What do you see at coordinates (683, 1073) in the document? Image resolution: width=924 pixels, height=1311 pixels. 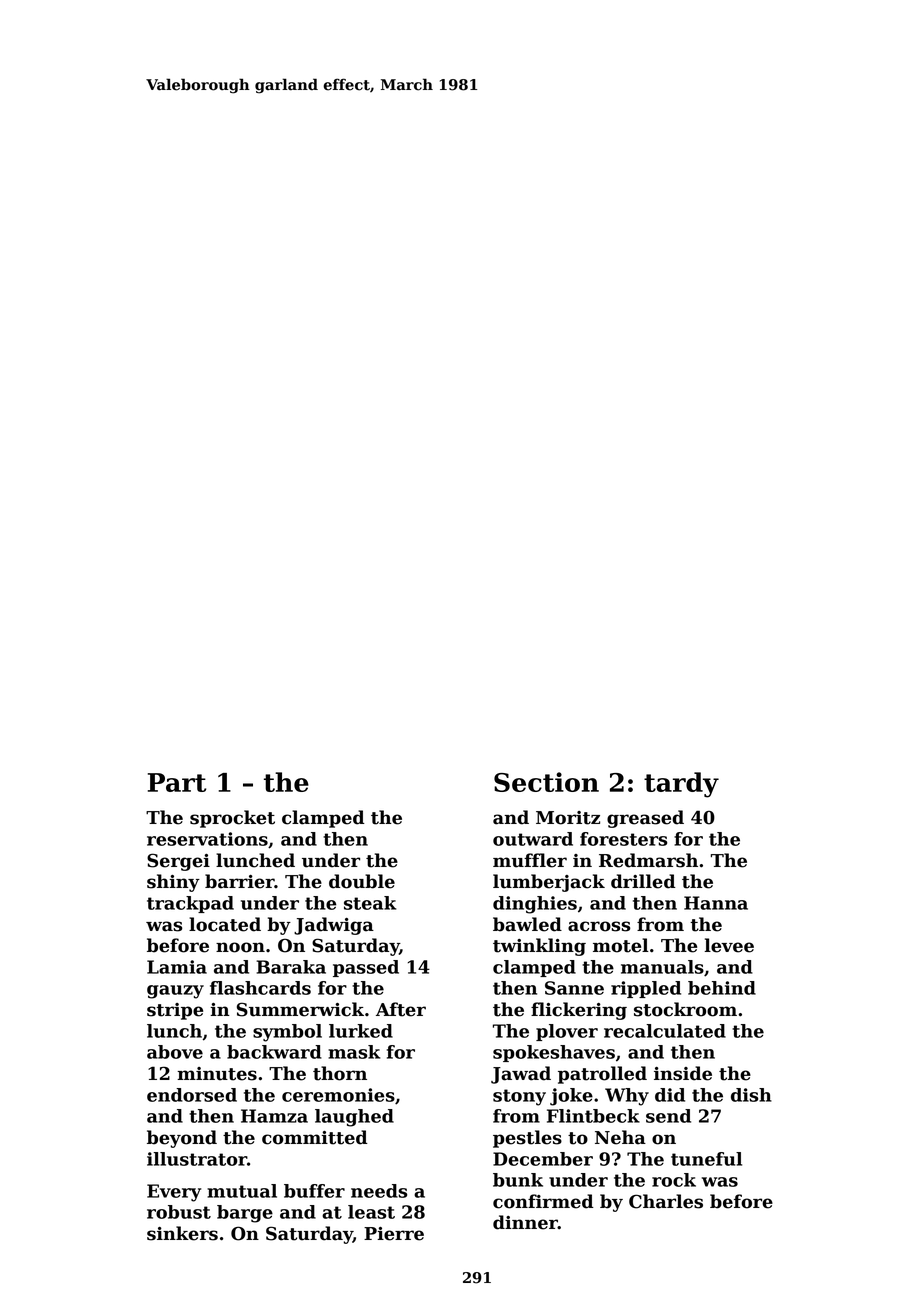 I see `inside` at bounding box center [683, 1073].
